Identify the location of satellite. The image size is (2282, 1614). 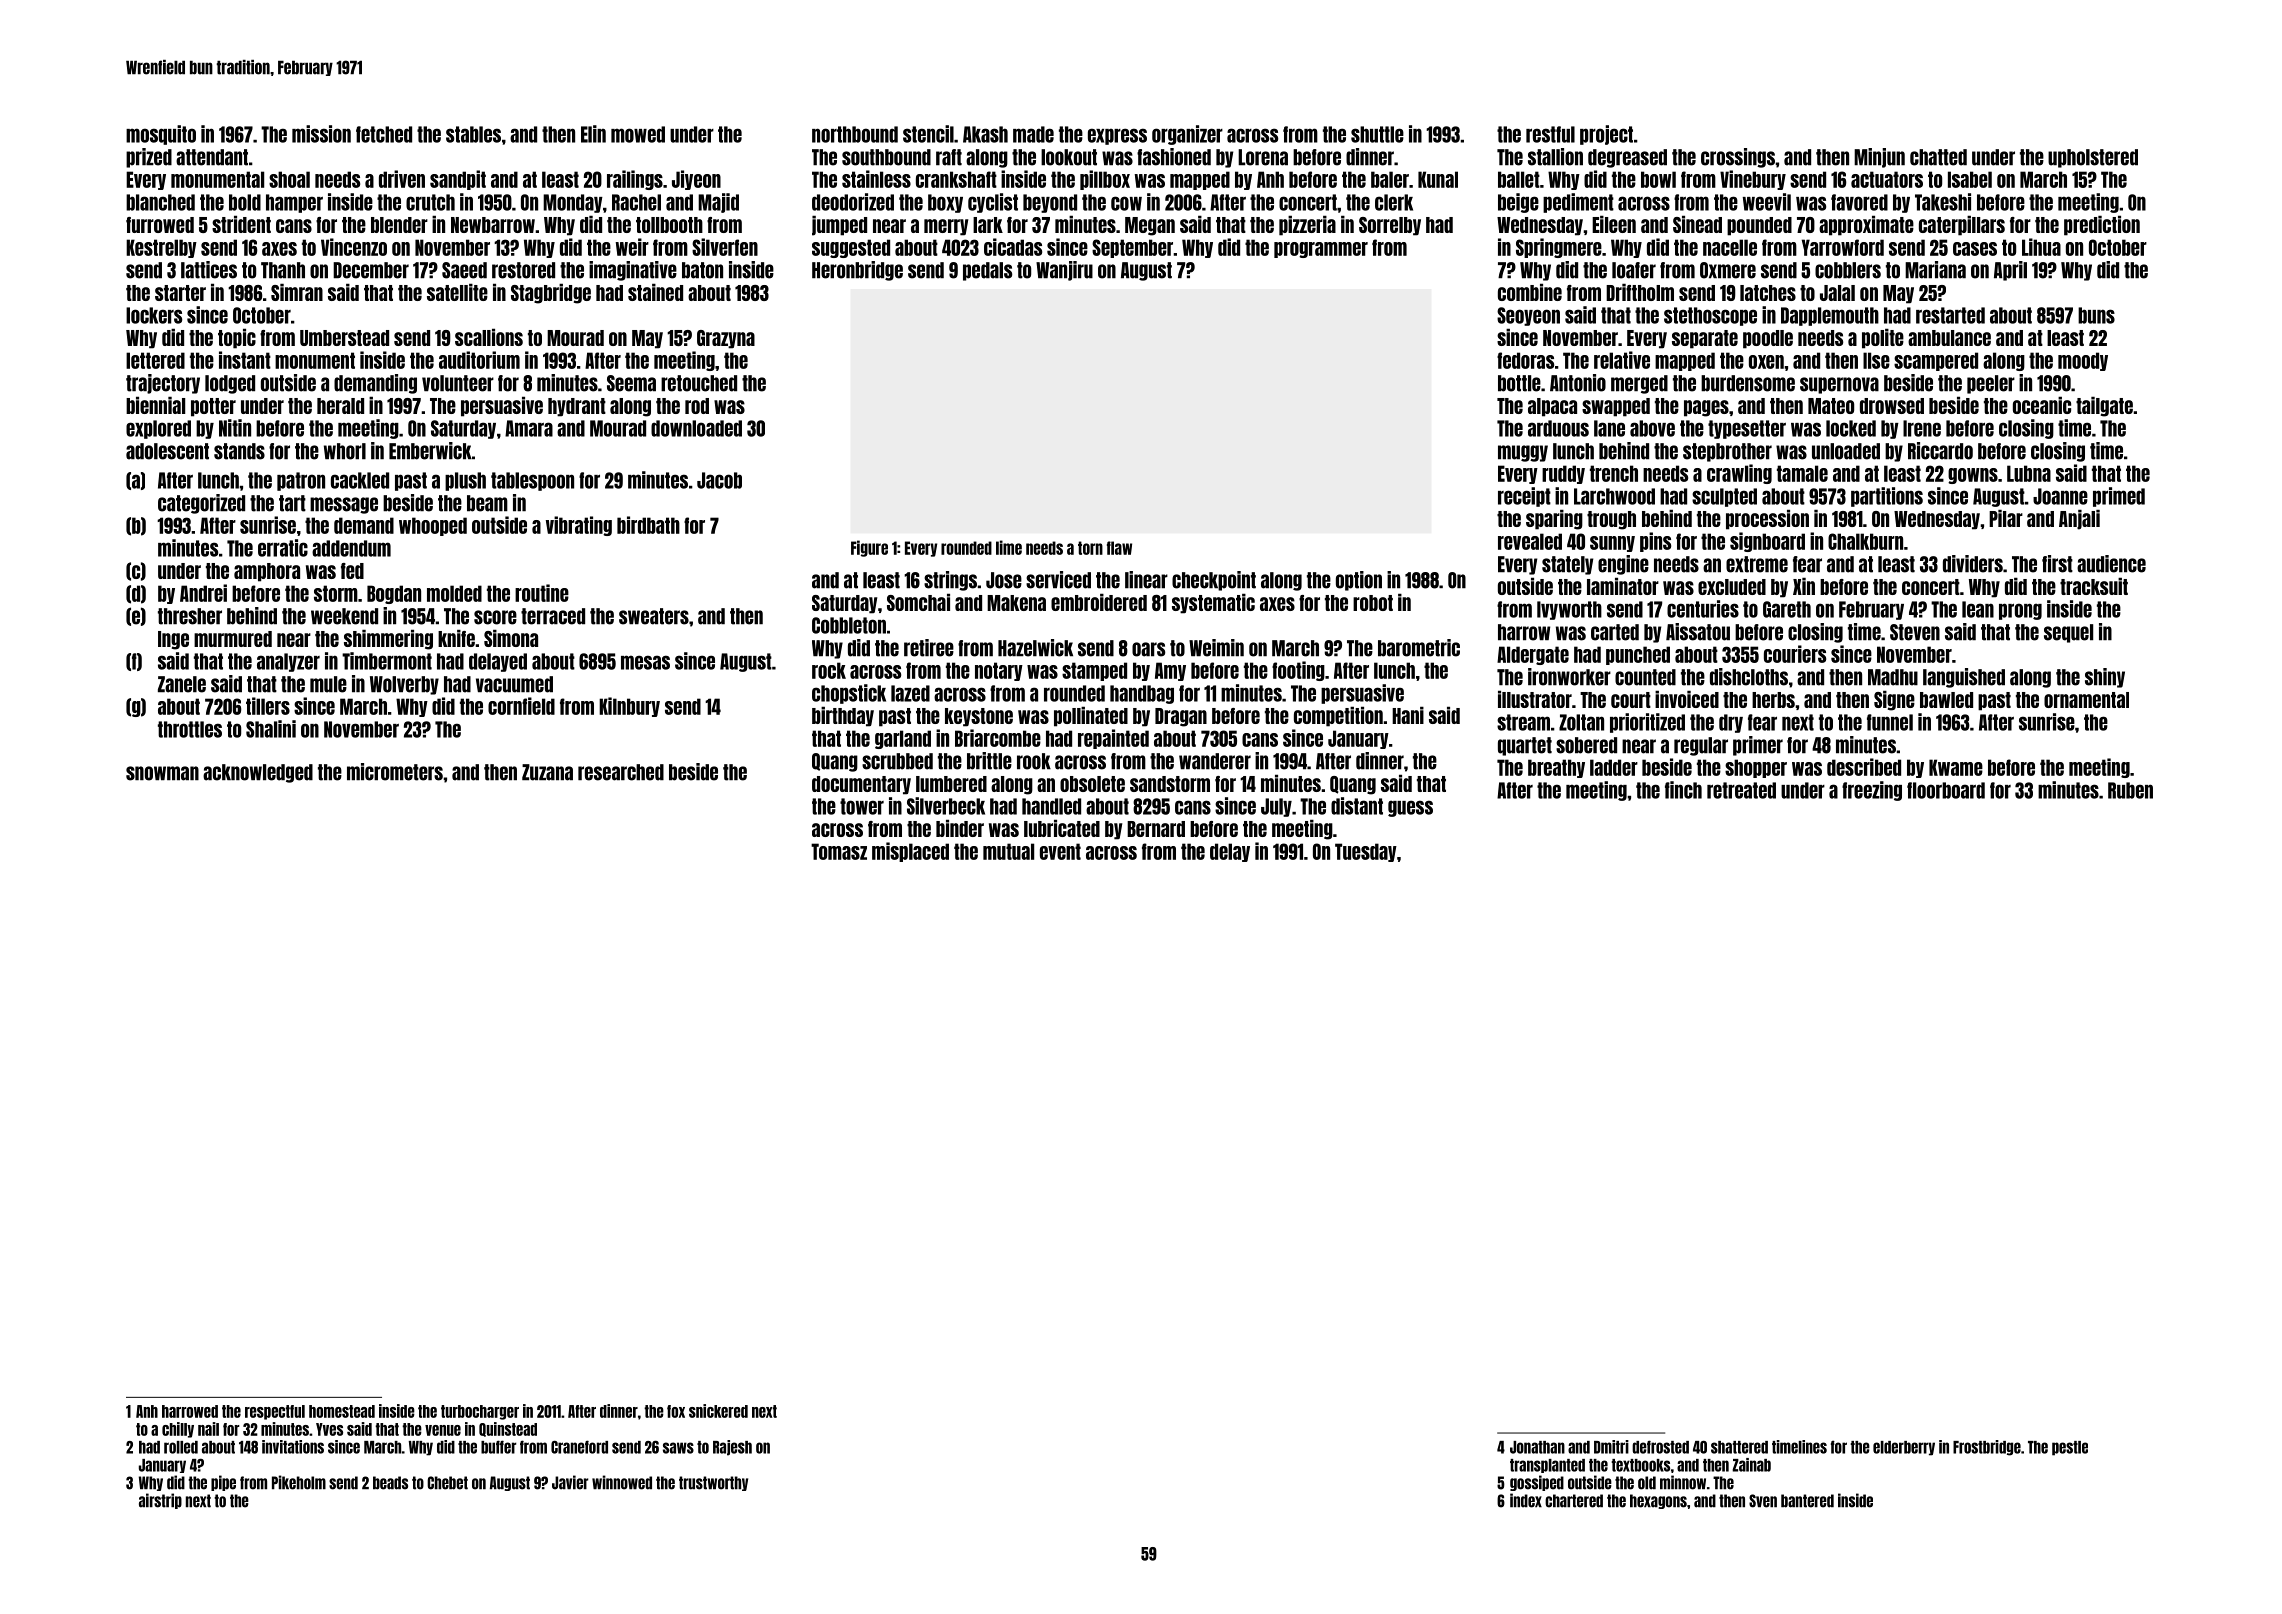
(457, 292).
